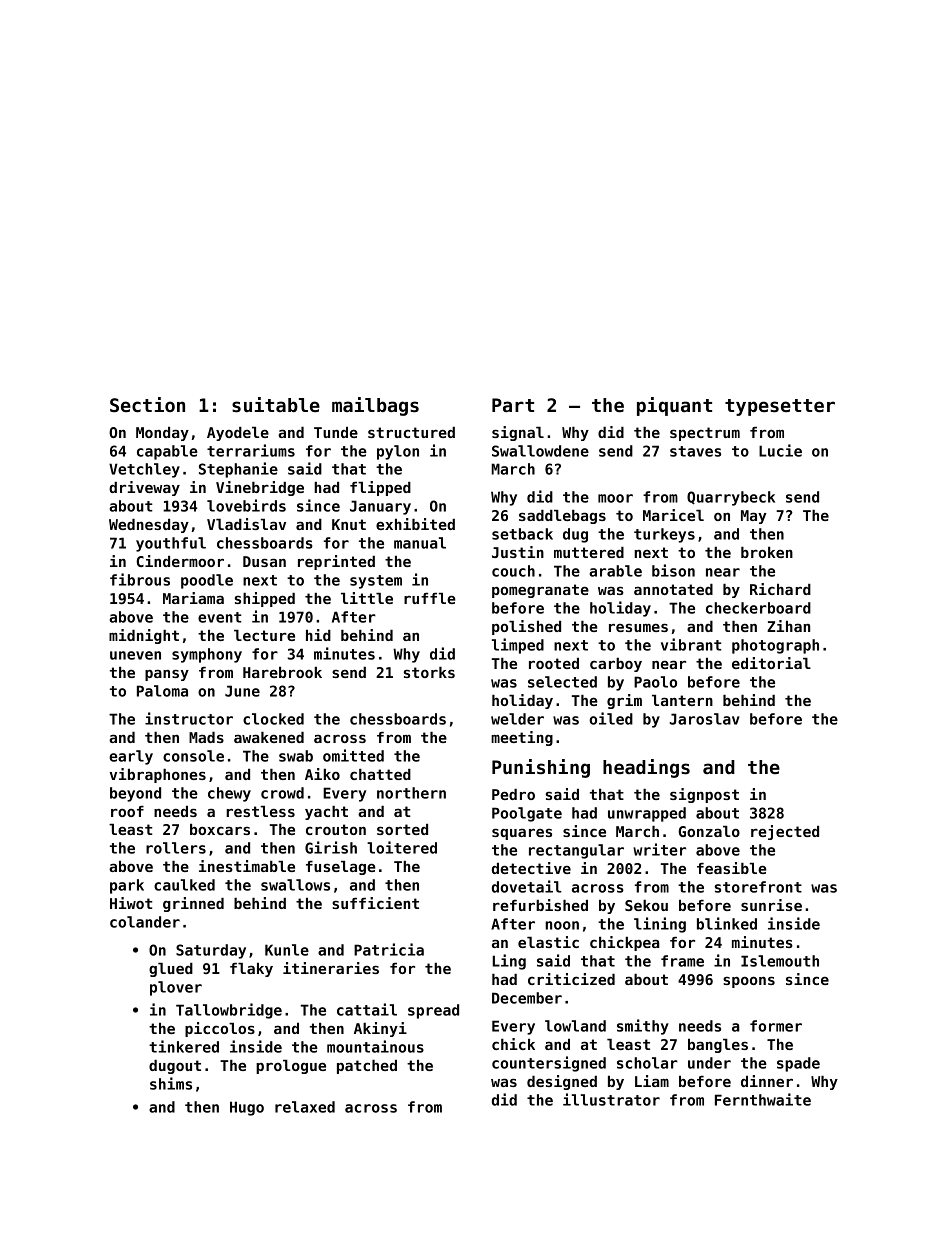 The image size is (952, 1233). What do you see at coordinates (611, 1099) in the image?
I see `illustrator` at bounding box center [611, 1099].
